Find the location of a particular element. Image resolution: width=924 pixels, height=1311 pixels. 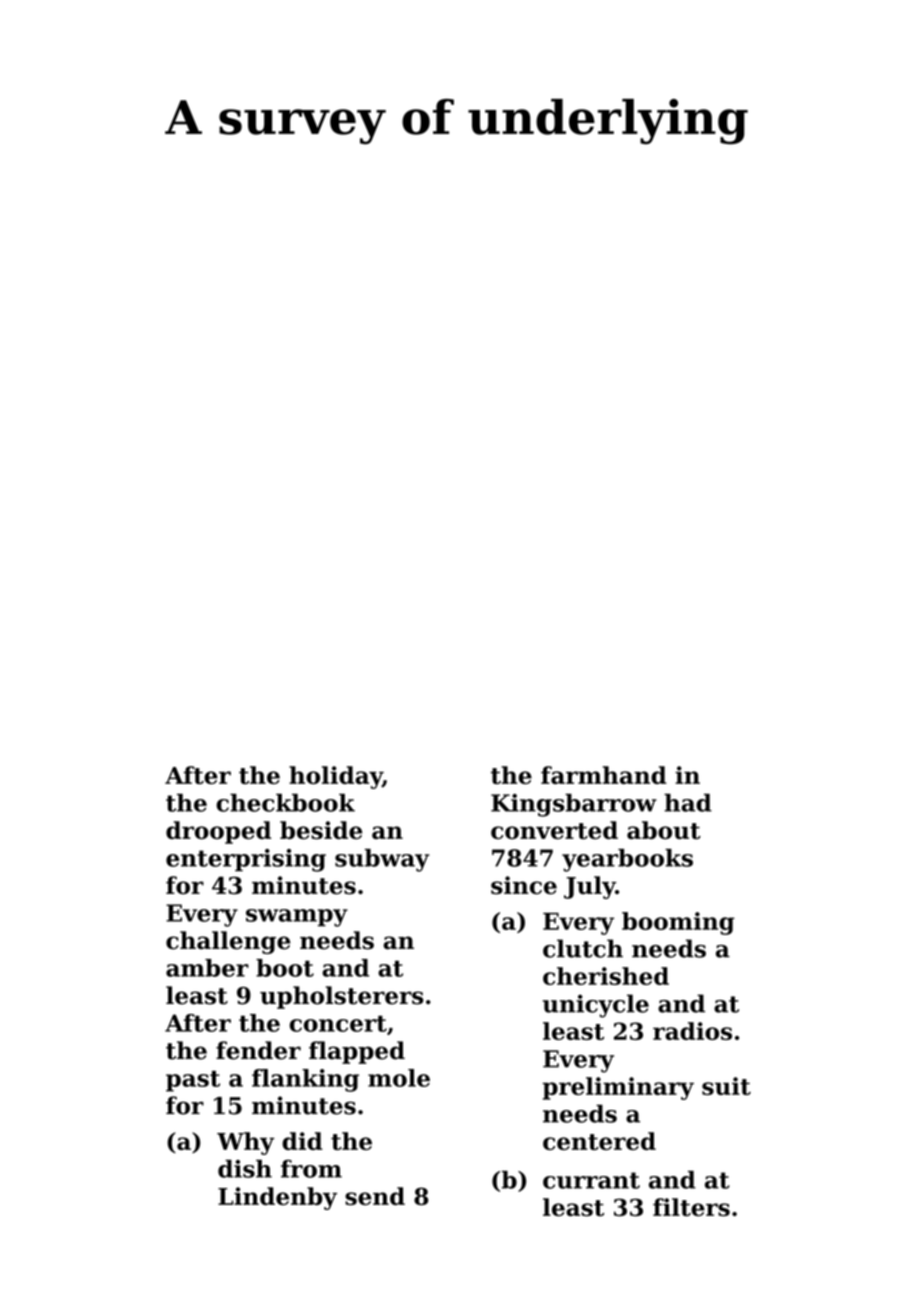

send is located at coordinates (375, 1196).
